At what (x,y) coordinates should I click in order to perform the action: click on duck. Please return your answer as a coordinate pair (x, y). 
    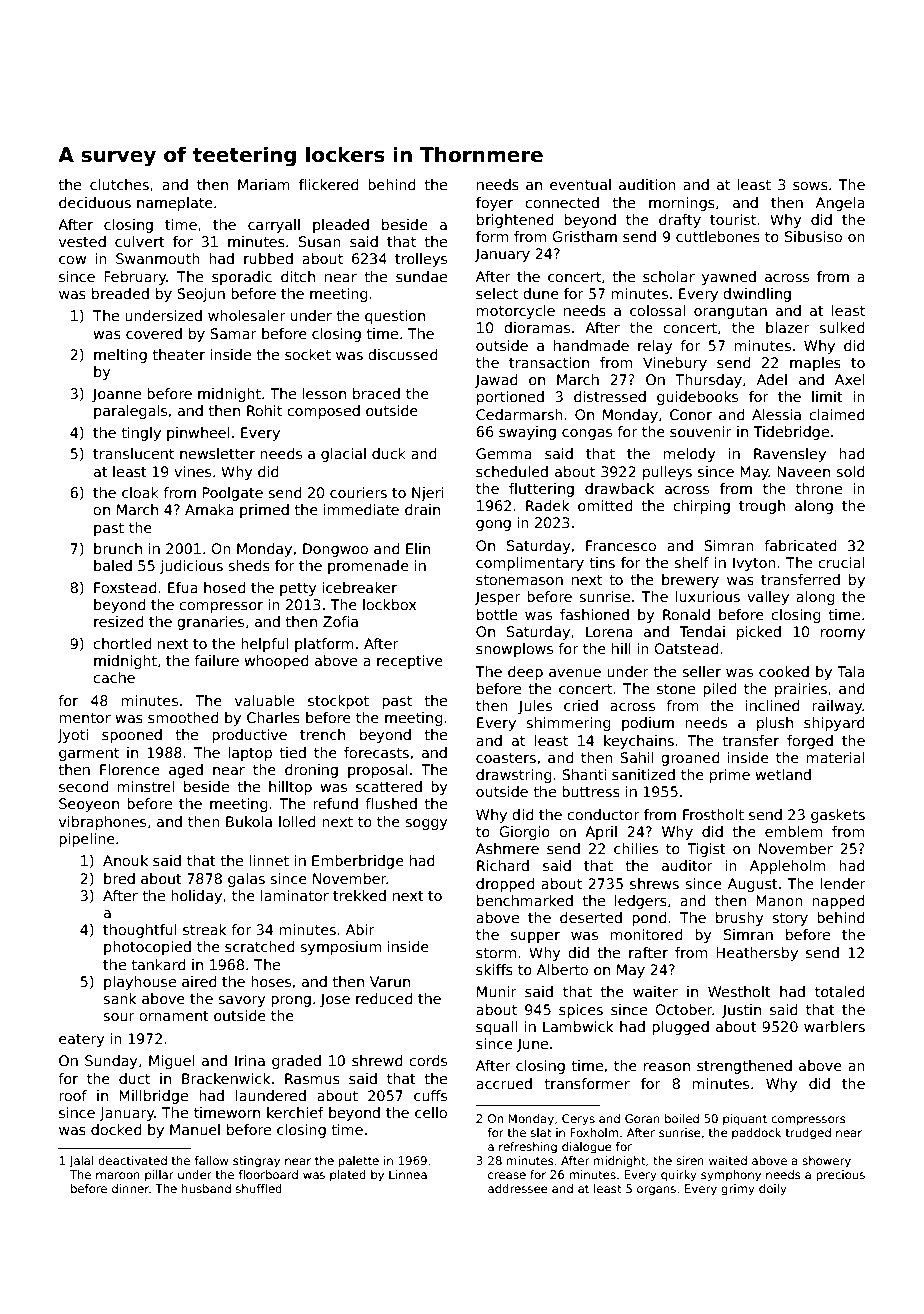
    Looking at the image, I should click on (389, 453).
